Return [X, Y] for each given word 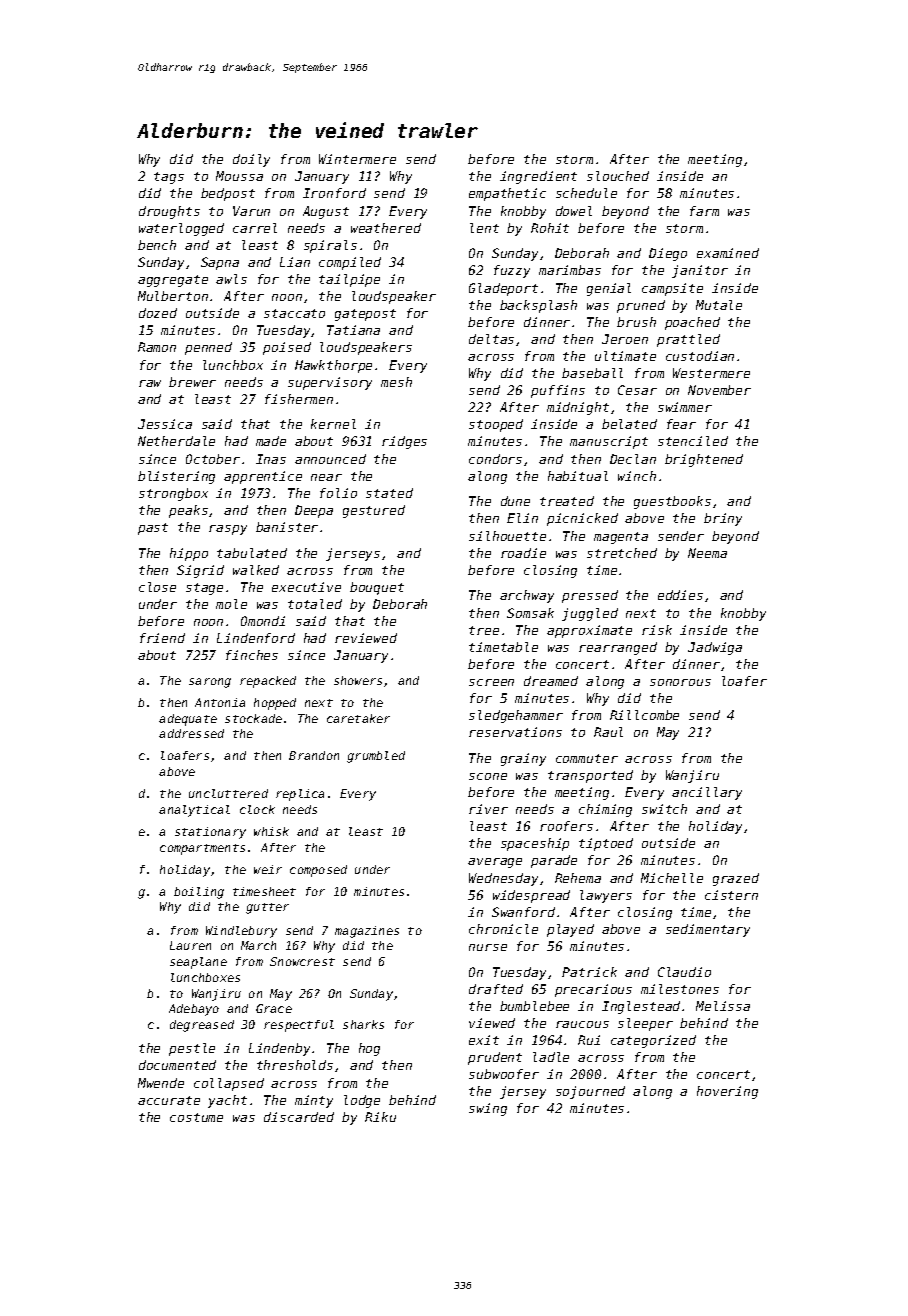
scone [488, 776]
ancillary [707, 793]
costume [196, 1117]
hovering [727, 1092]
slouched [618, 176]
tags [169, 178]
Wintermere [357, 159]
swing [488, 1109]
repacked [268, 682]
